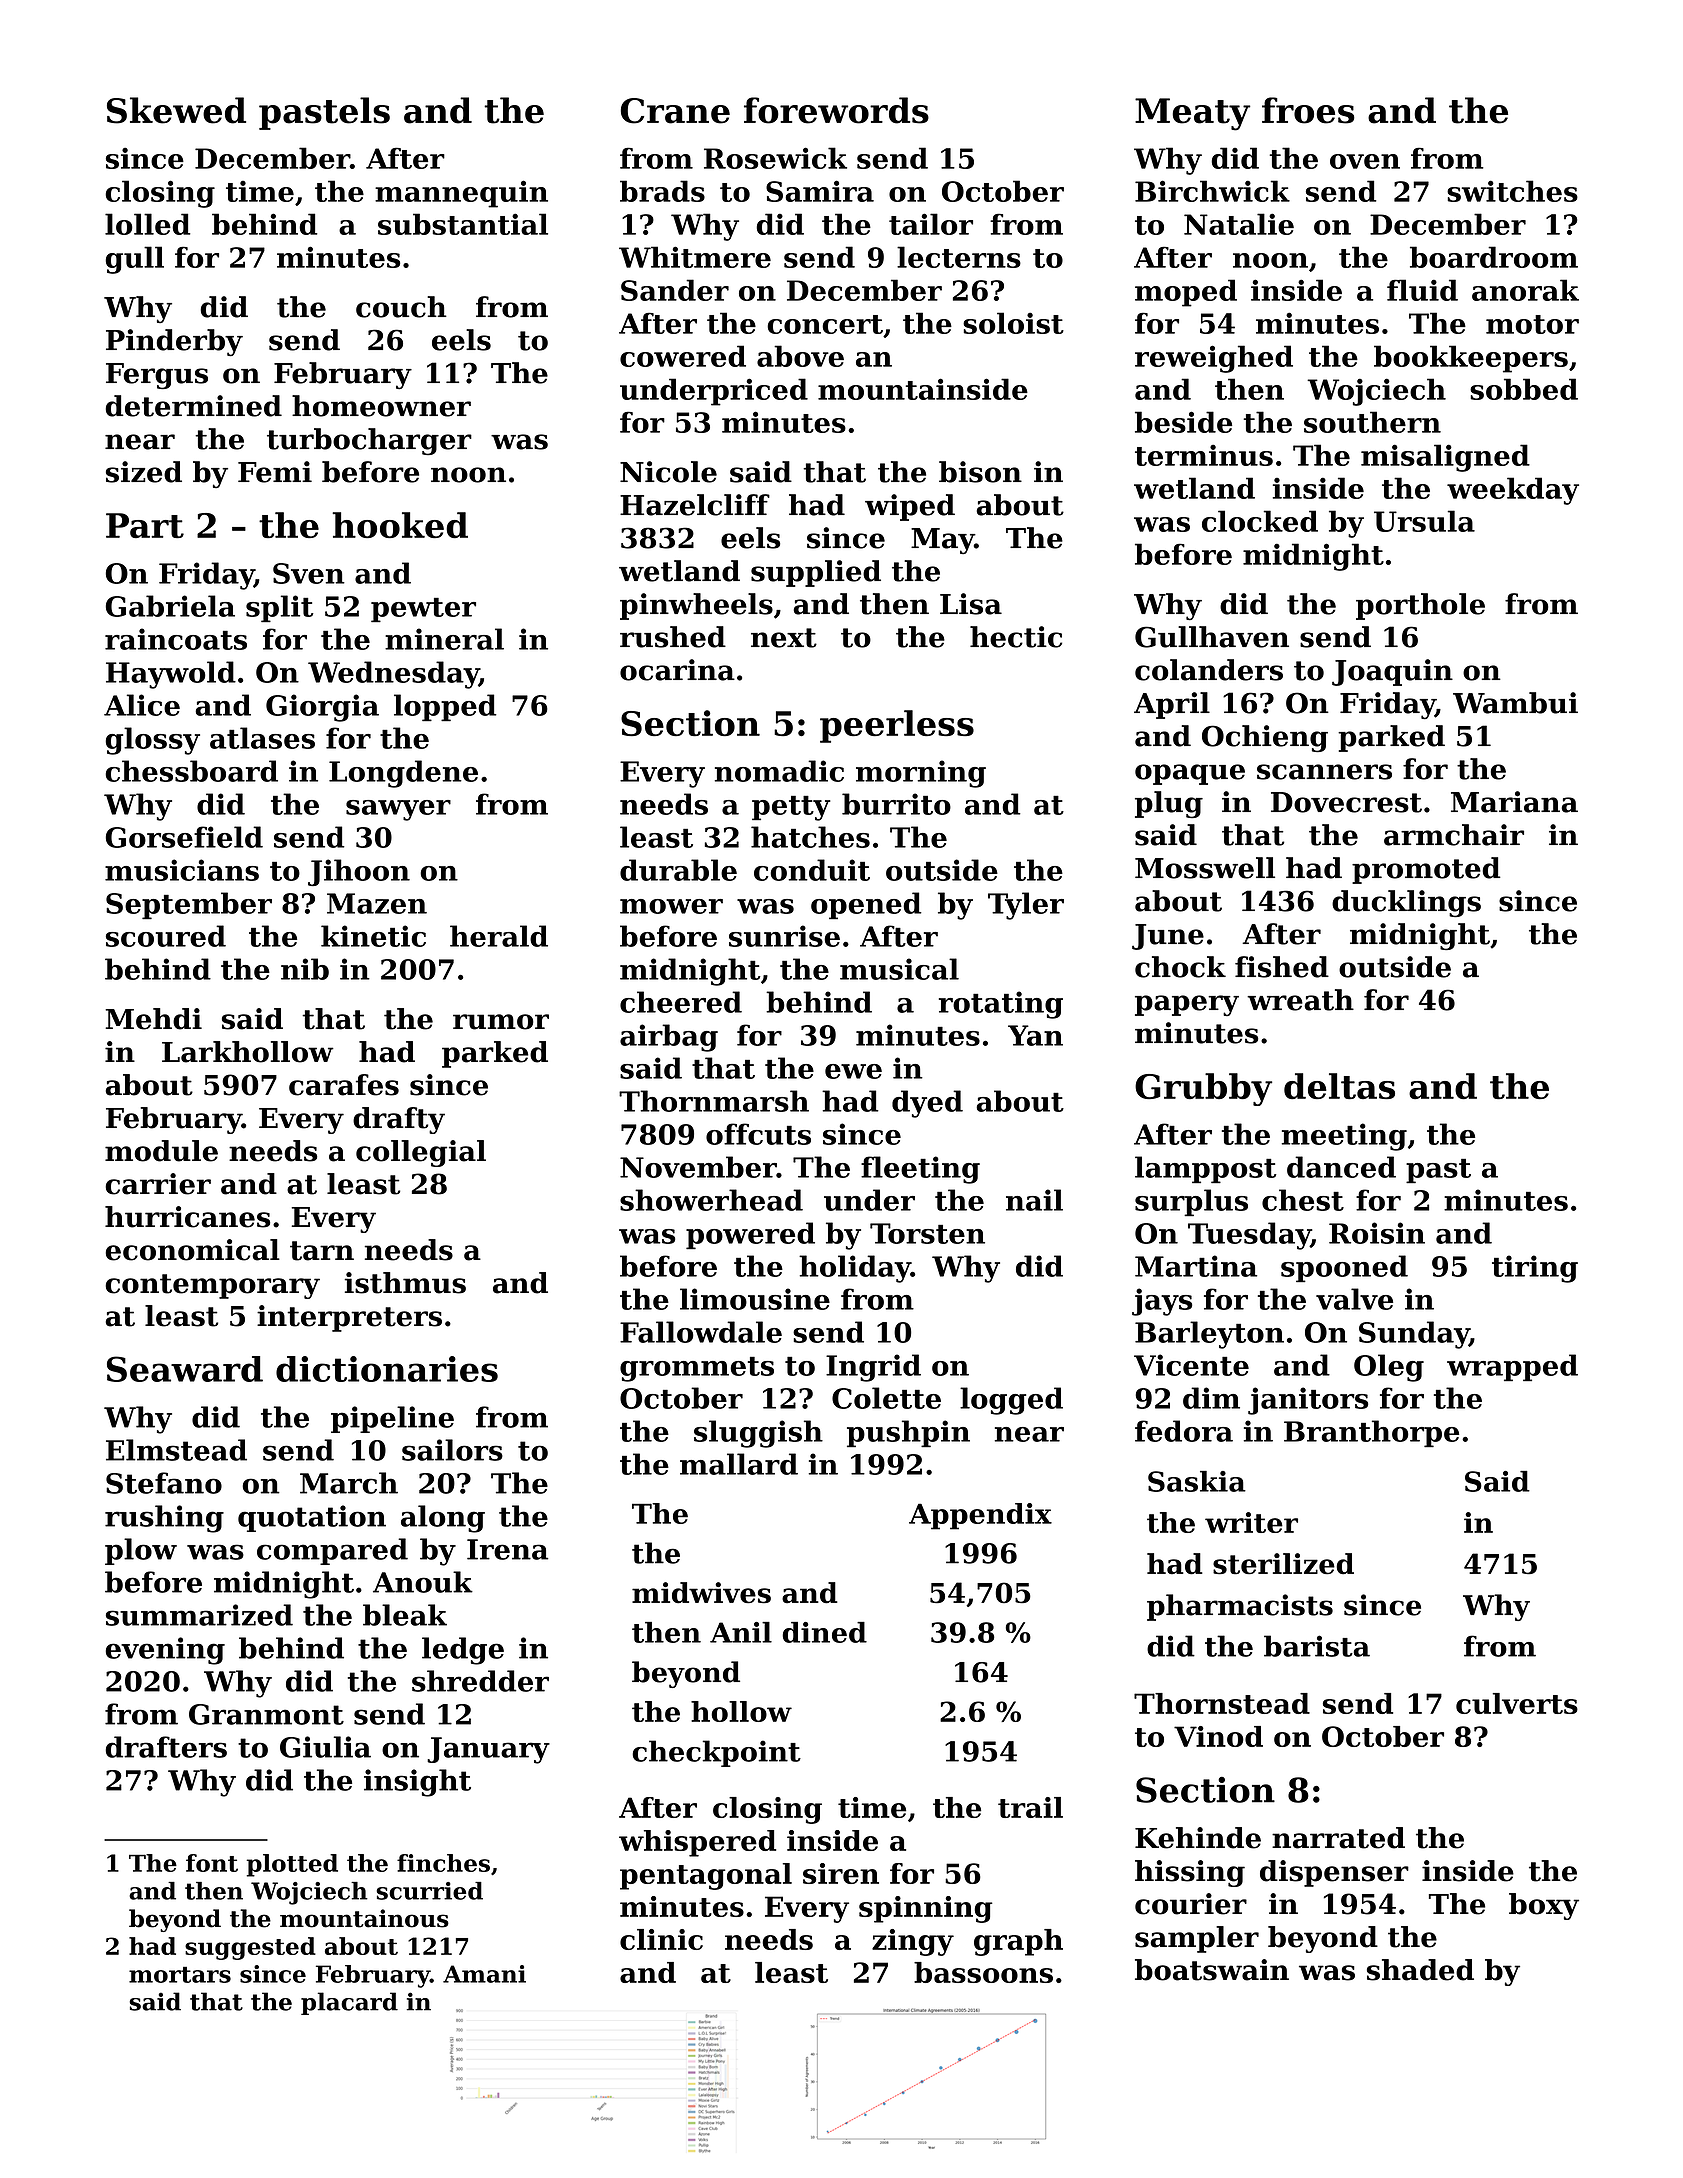 The width and height of the screenshot is (1683, 2178). I want to click on tiring, so click(1535, 1269).
